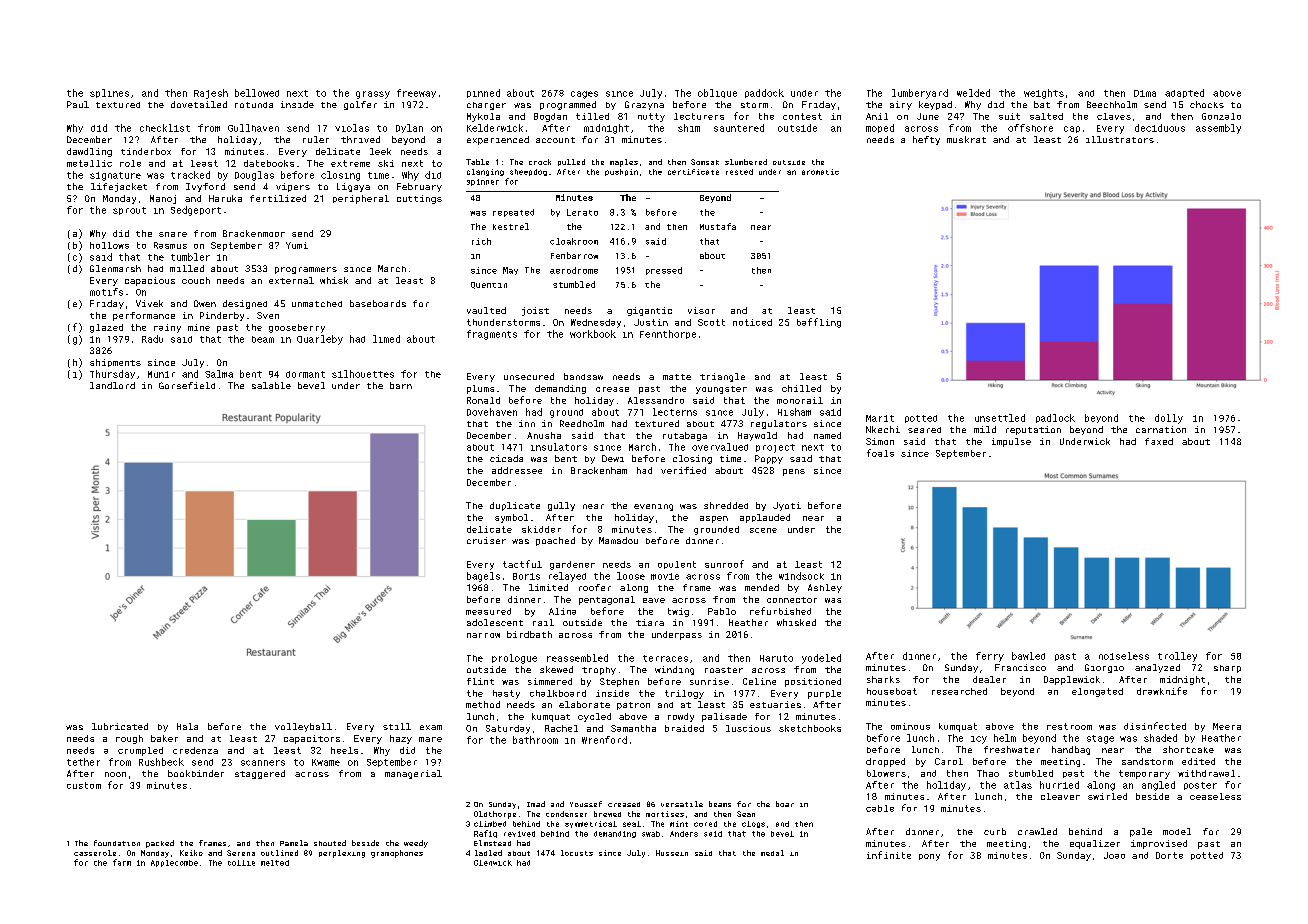 The height and width of the image is (924, 1308). Describe the element at coordinates (146, 151) in the image. I see `tinderbox` at that location.
